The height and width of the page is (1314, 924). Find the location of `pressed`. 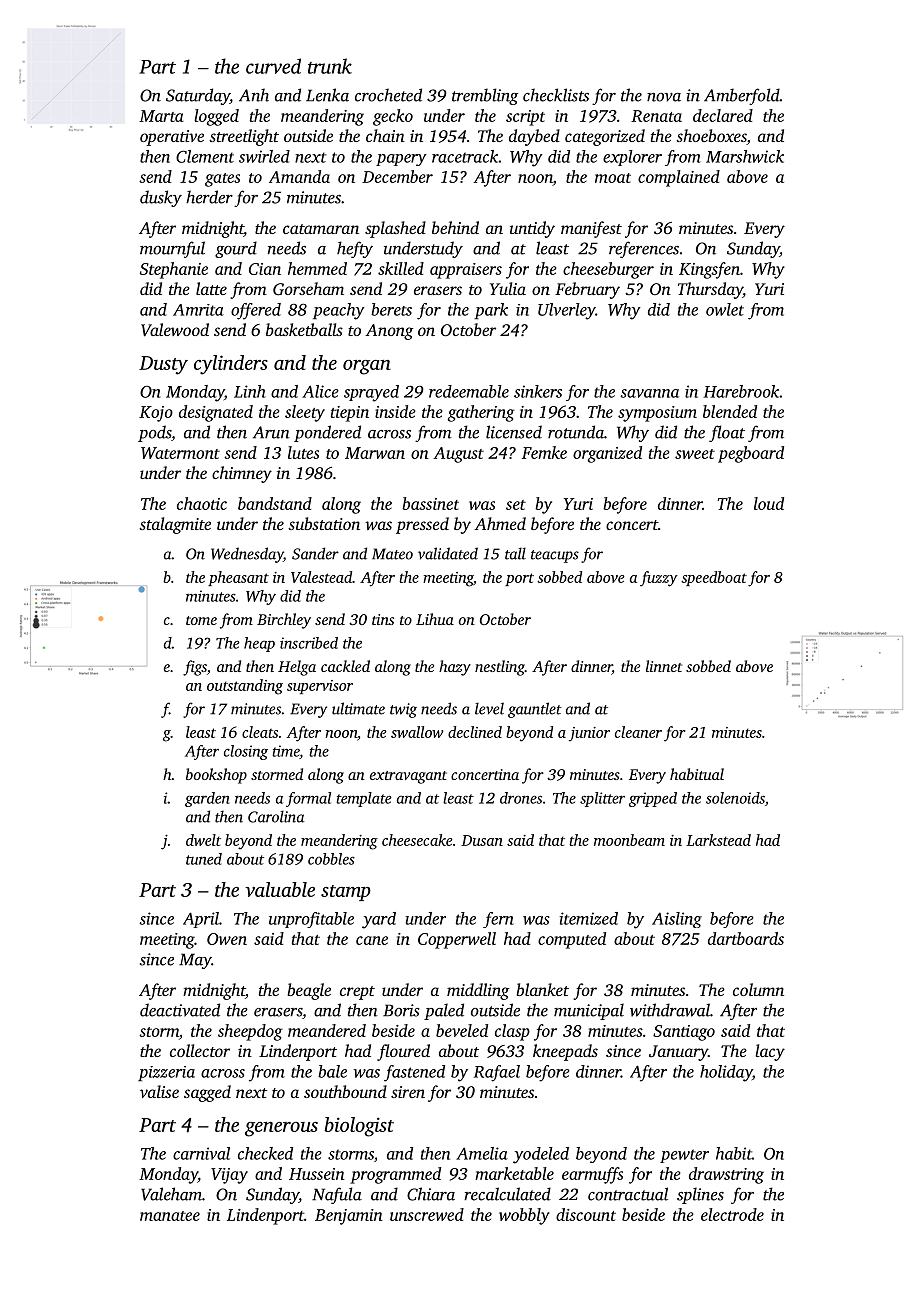

pressed is located at coordinates (422, 525).
